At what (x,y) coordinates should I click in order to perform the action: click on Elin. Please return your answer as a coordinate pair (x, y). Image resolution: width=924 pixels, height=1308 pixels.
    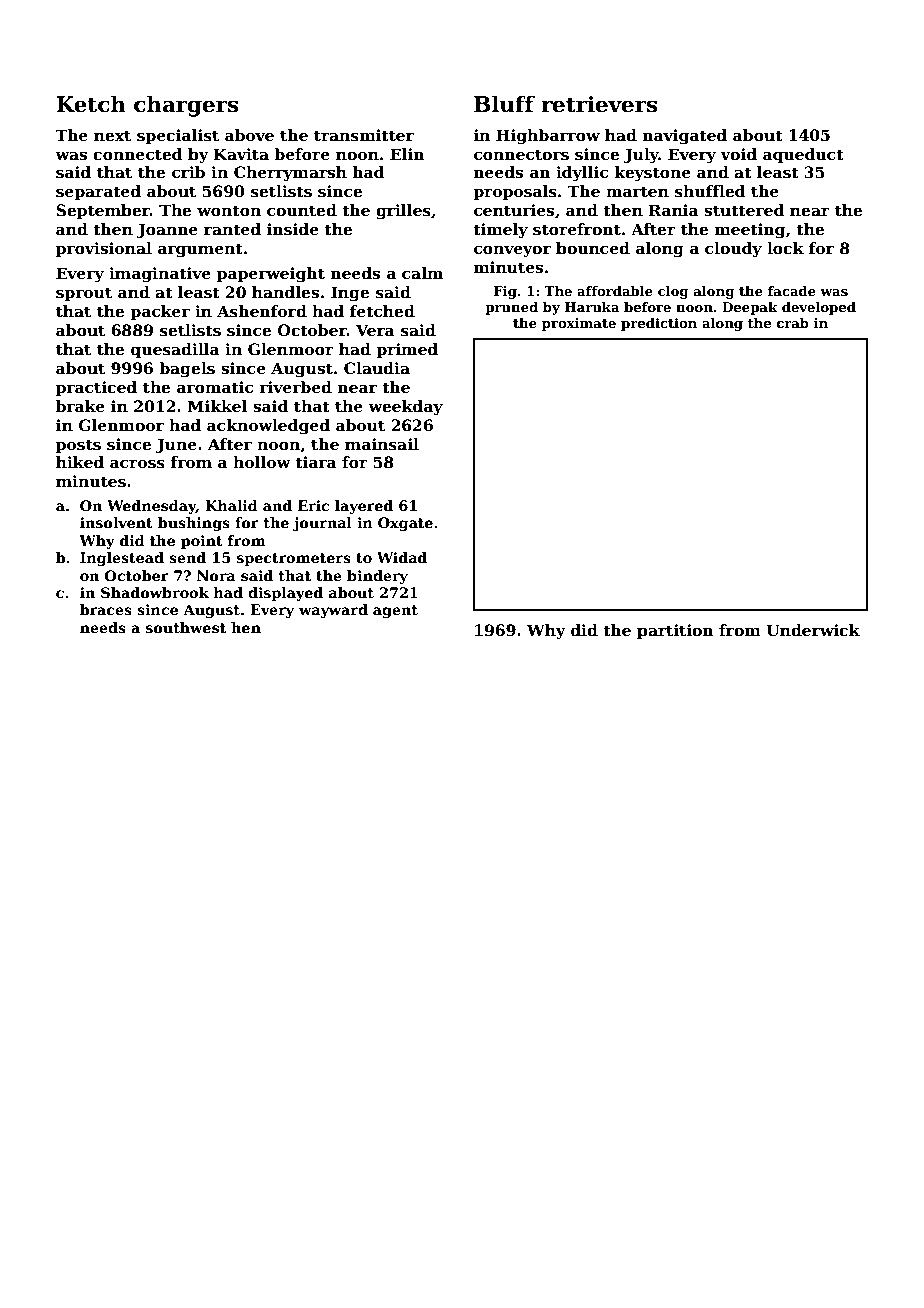
    Looking at the image, I should click on (407, 154).
